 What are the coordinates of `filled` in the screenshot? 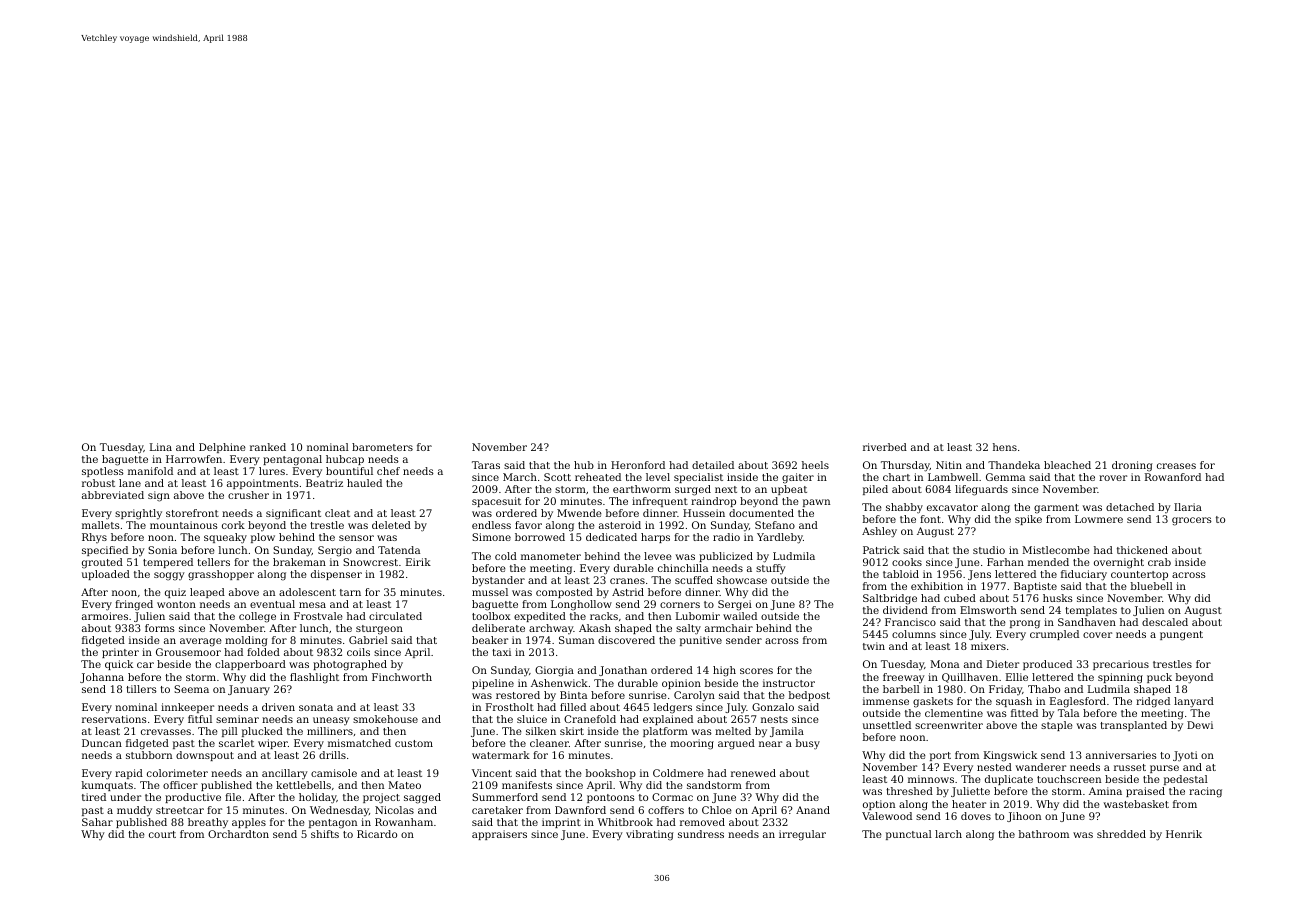 It's located at (573, 707).
